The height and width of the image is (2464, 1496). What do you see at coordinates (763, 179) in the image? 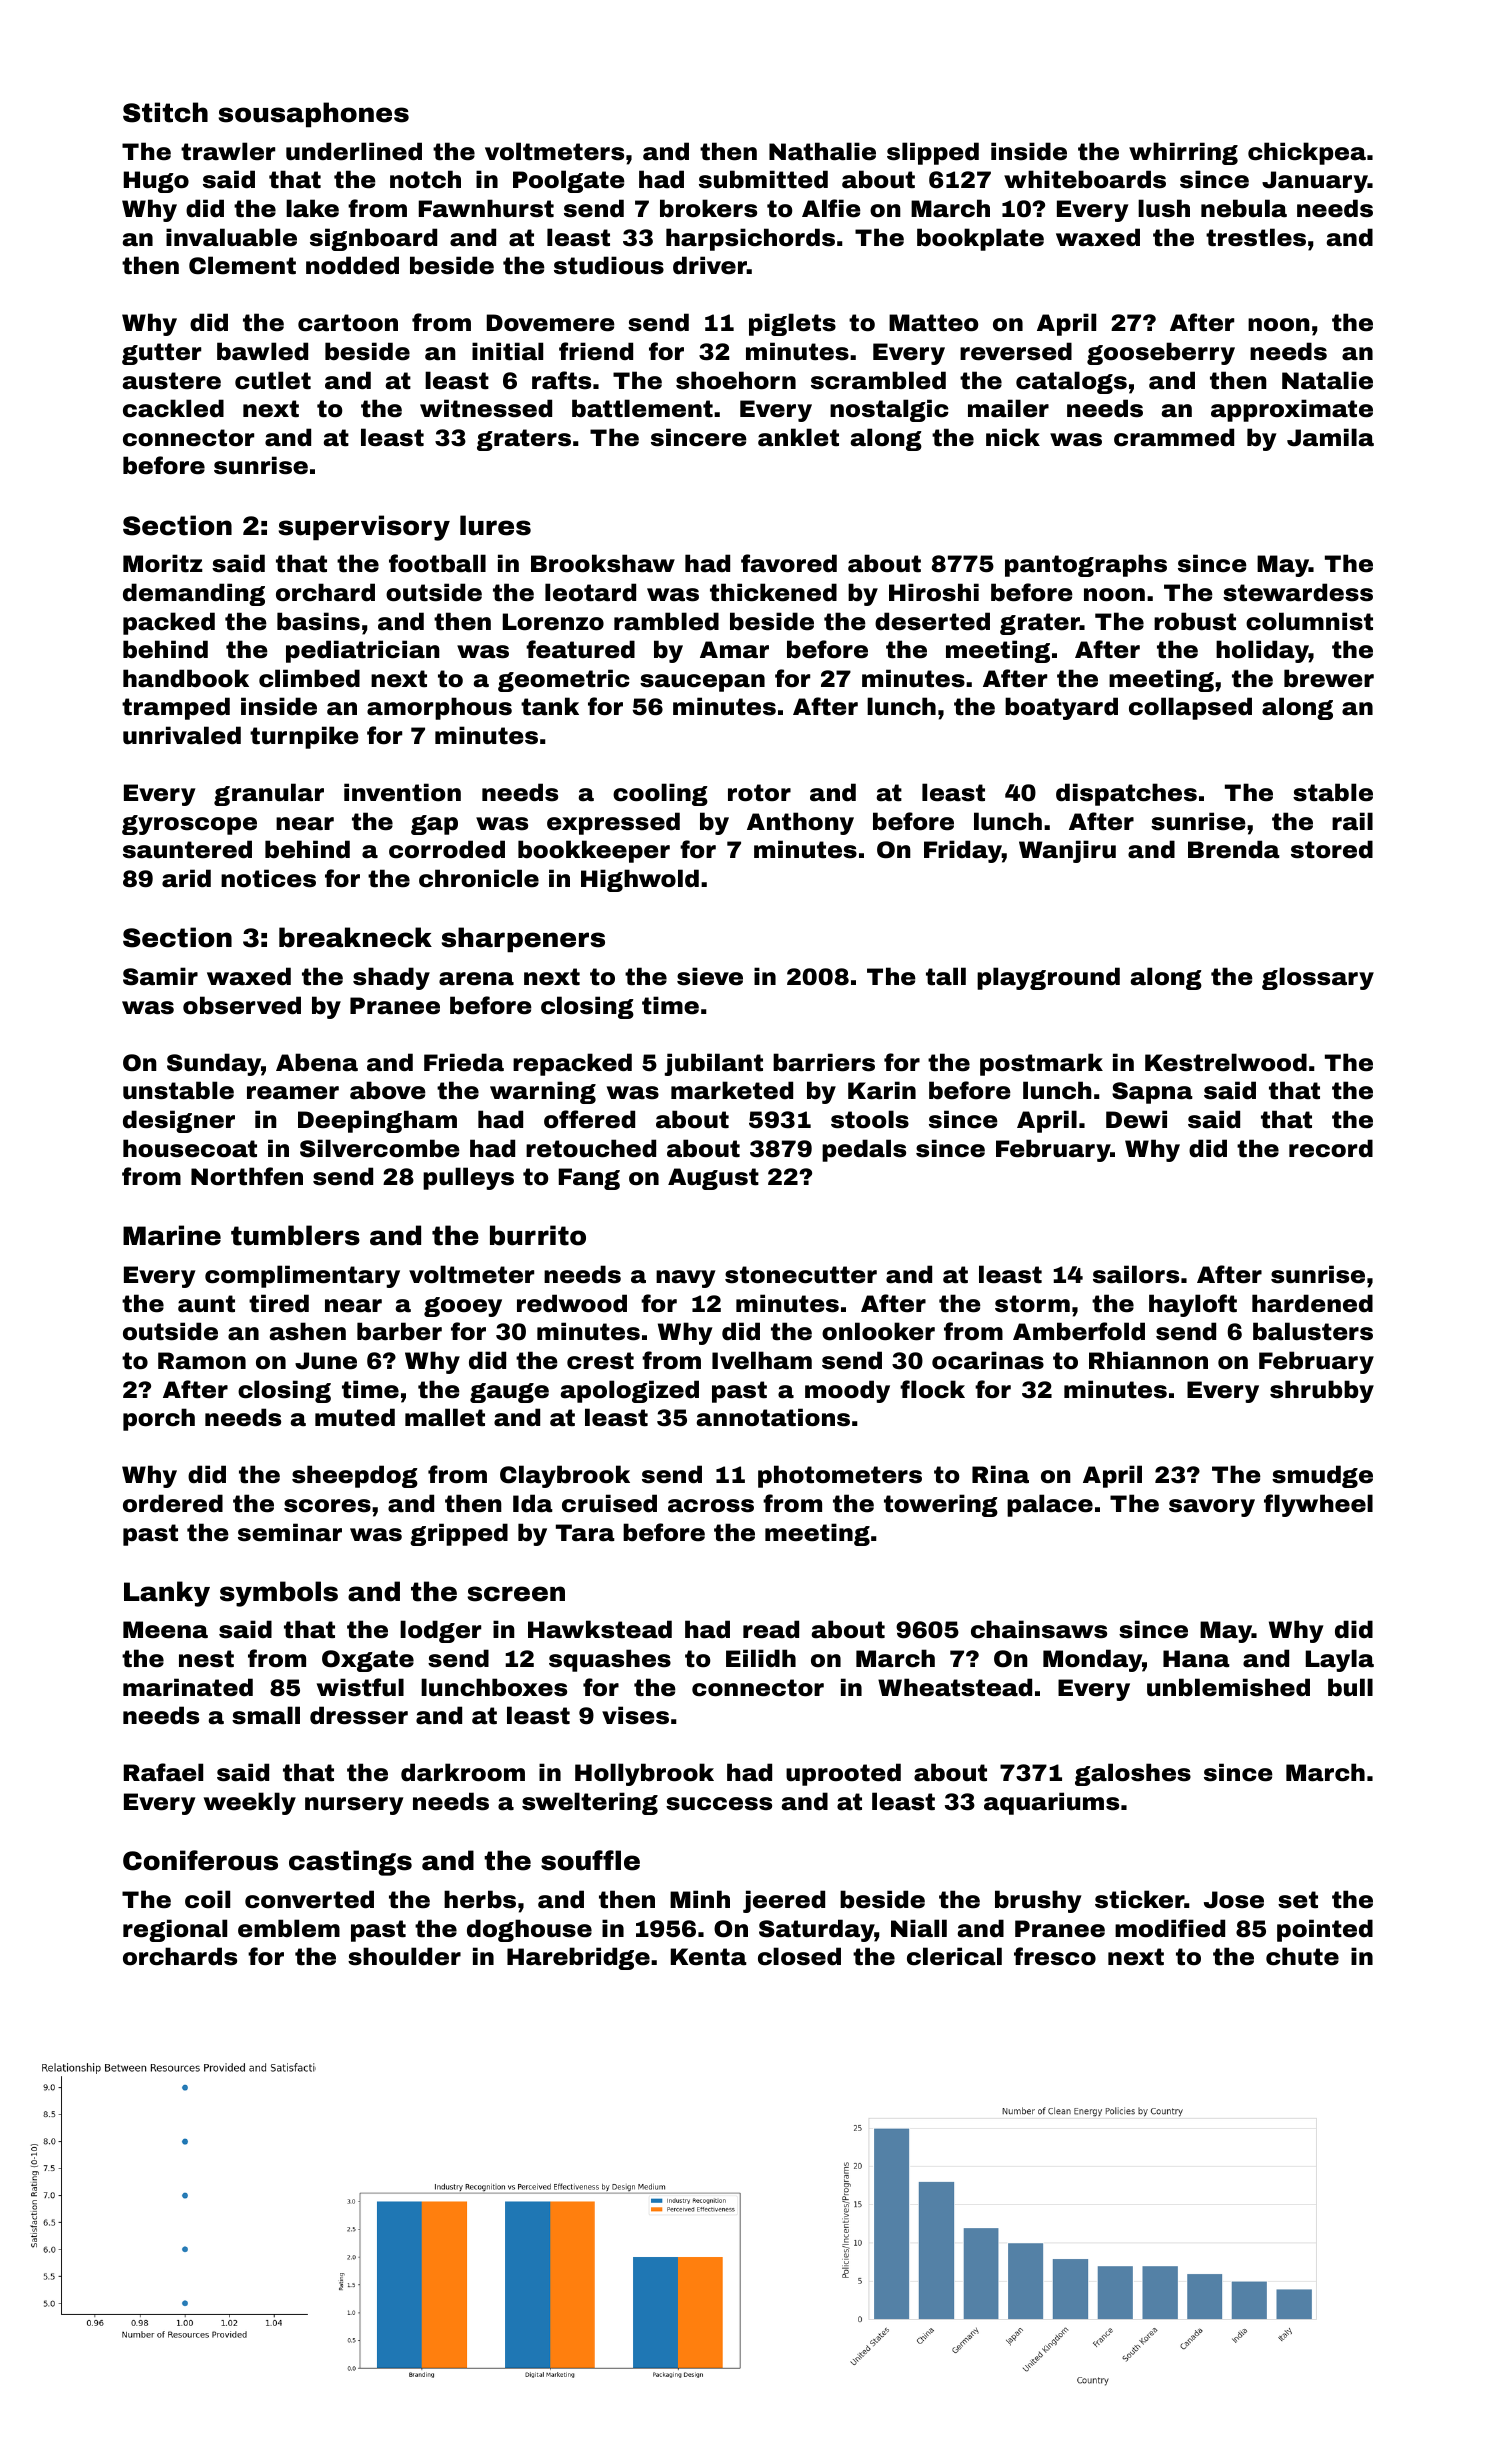
I see `submitted` at bounding box center [763, 179].
